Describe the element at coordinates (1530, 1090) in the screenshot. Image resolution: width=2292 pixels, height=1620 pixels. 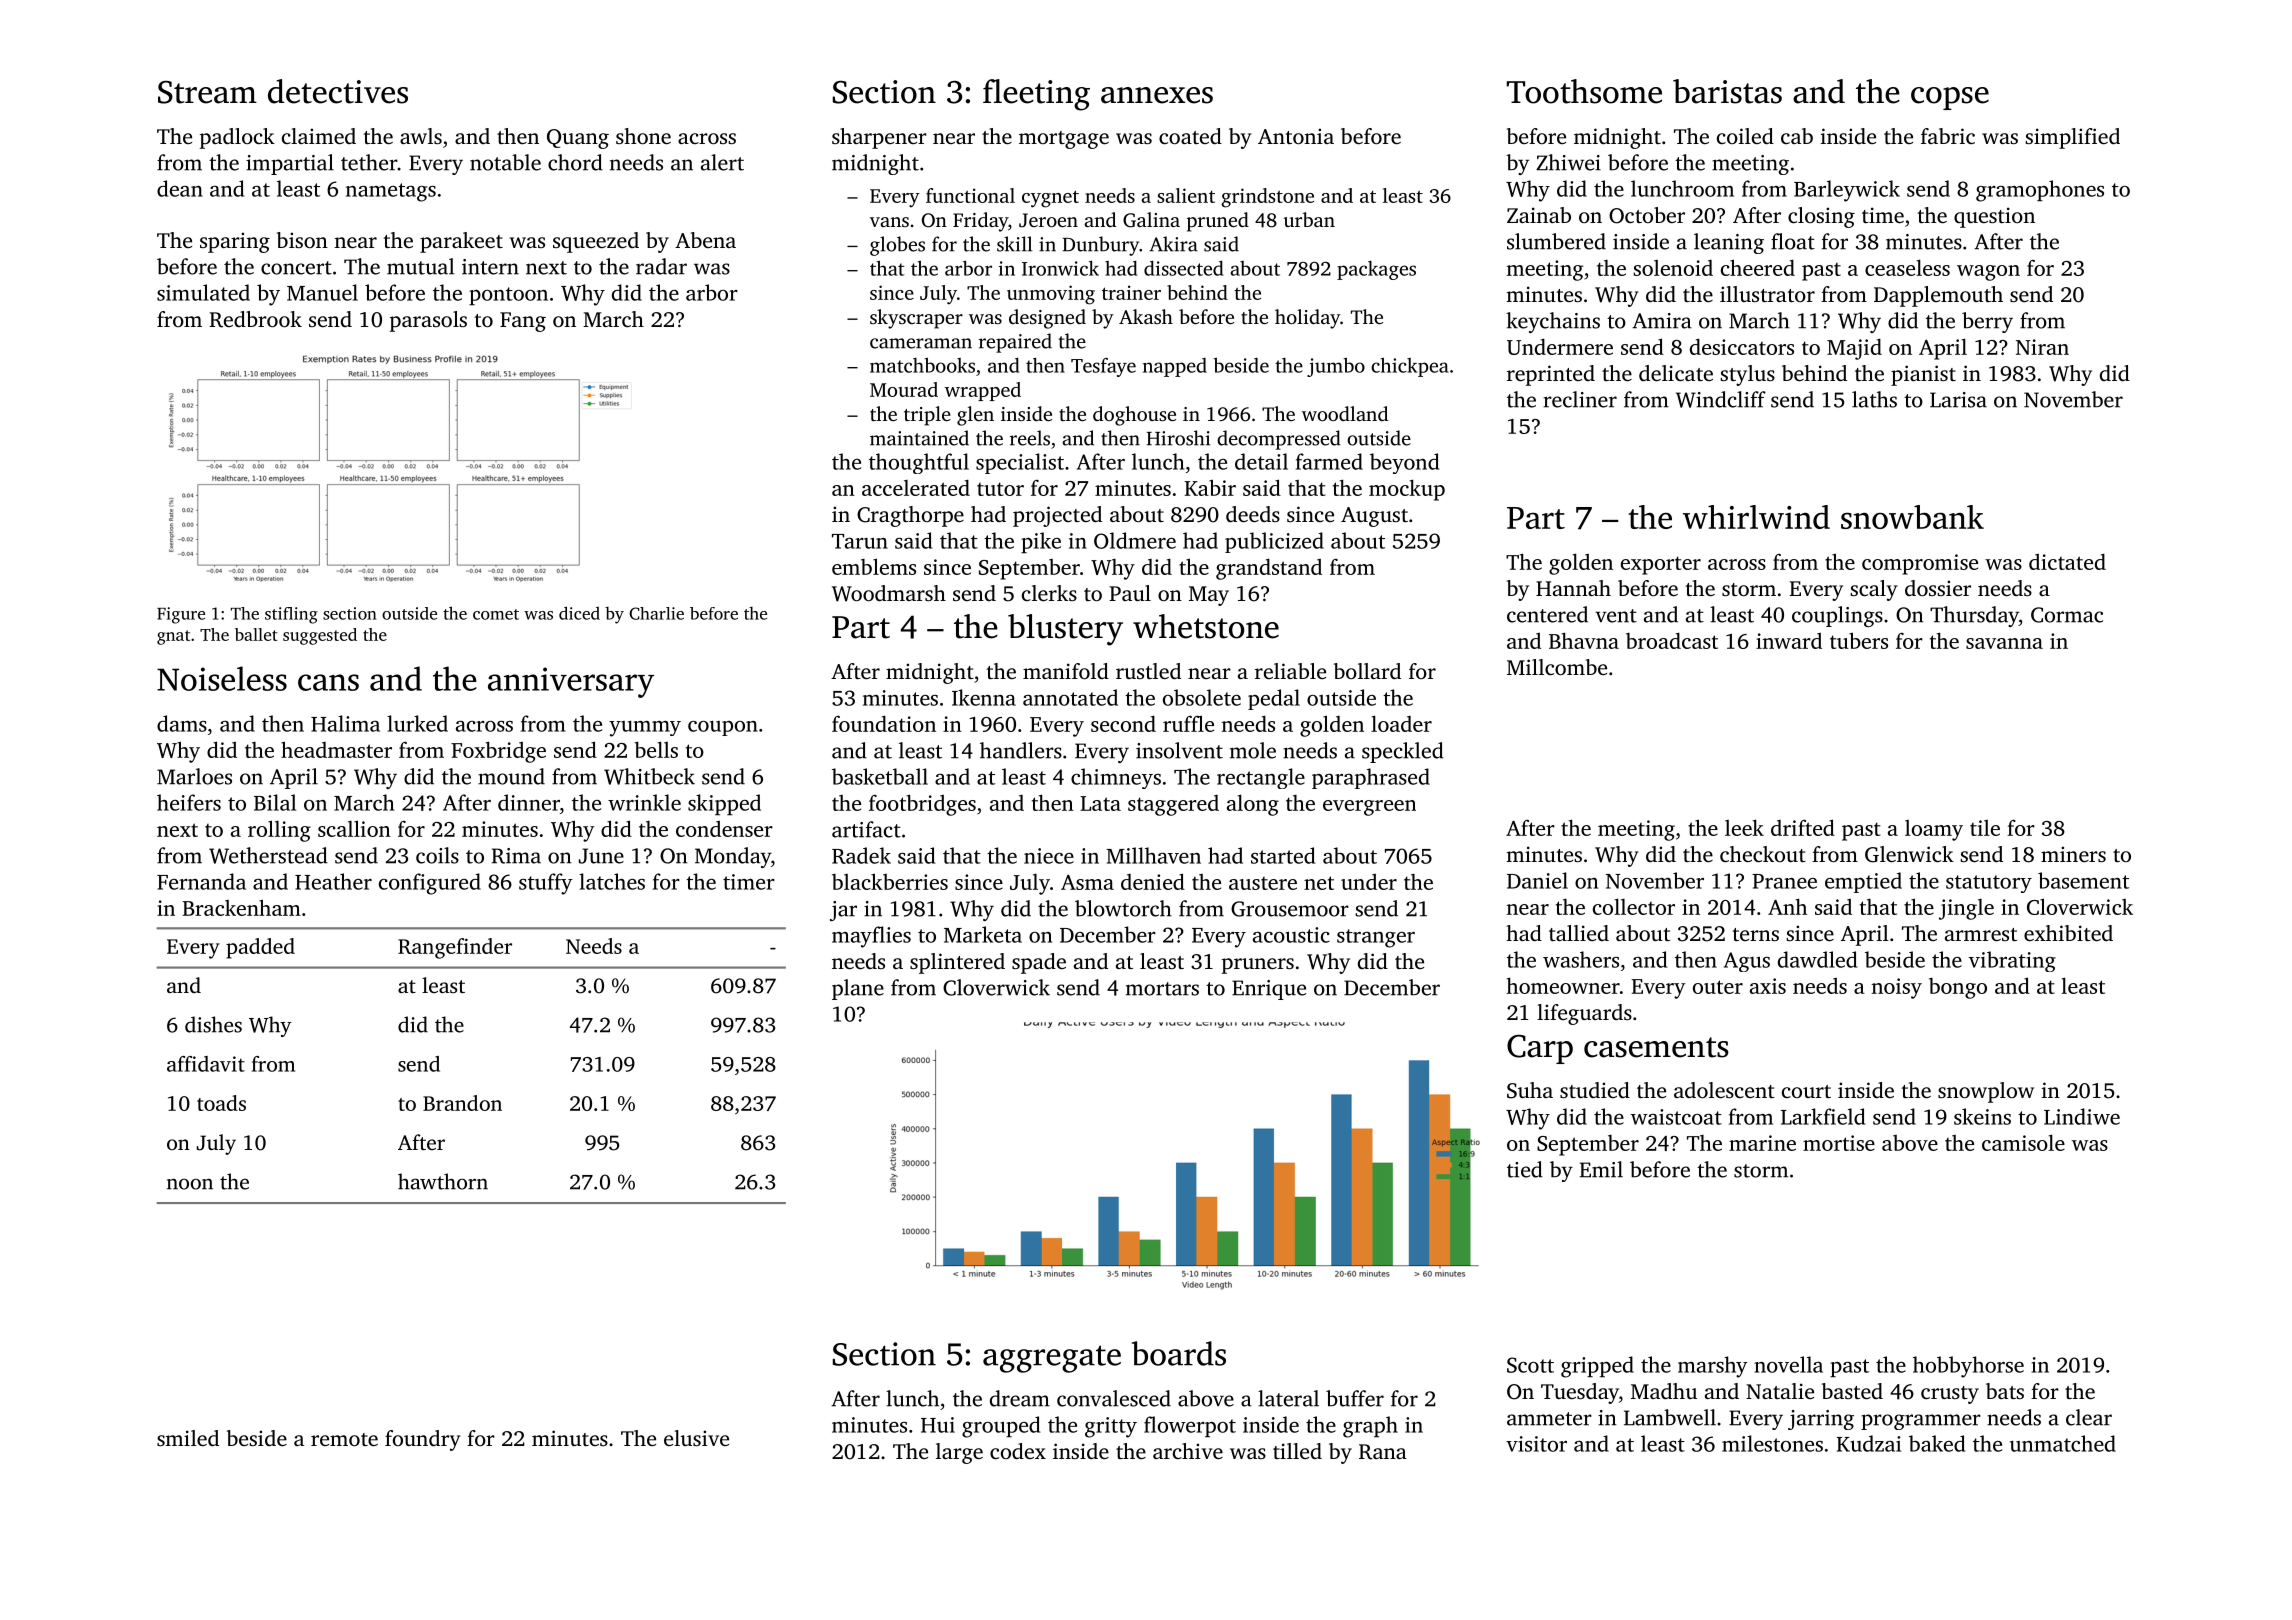
I see `Suha` at that location.
